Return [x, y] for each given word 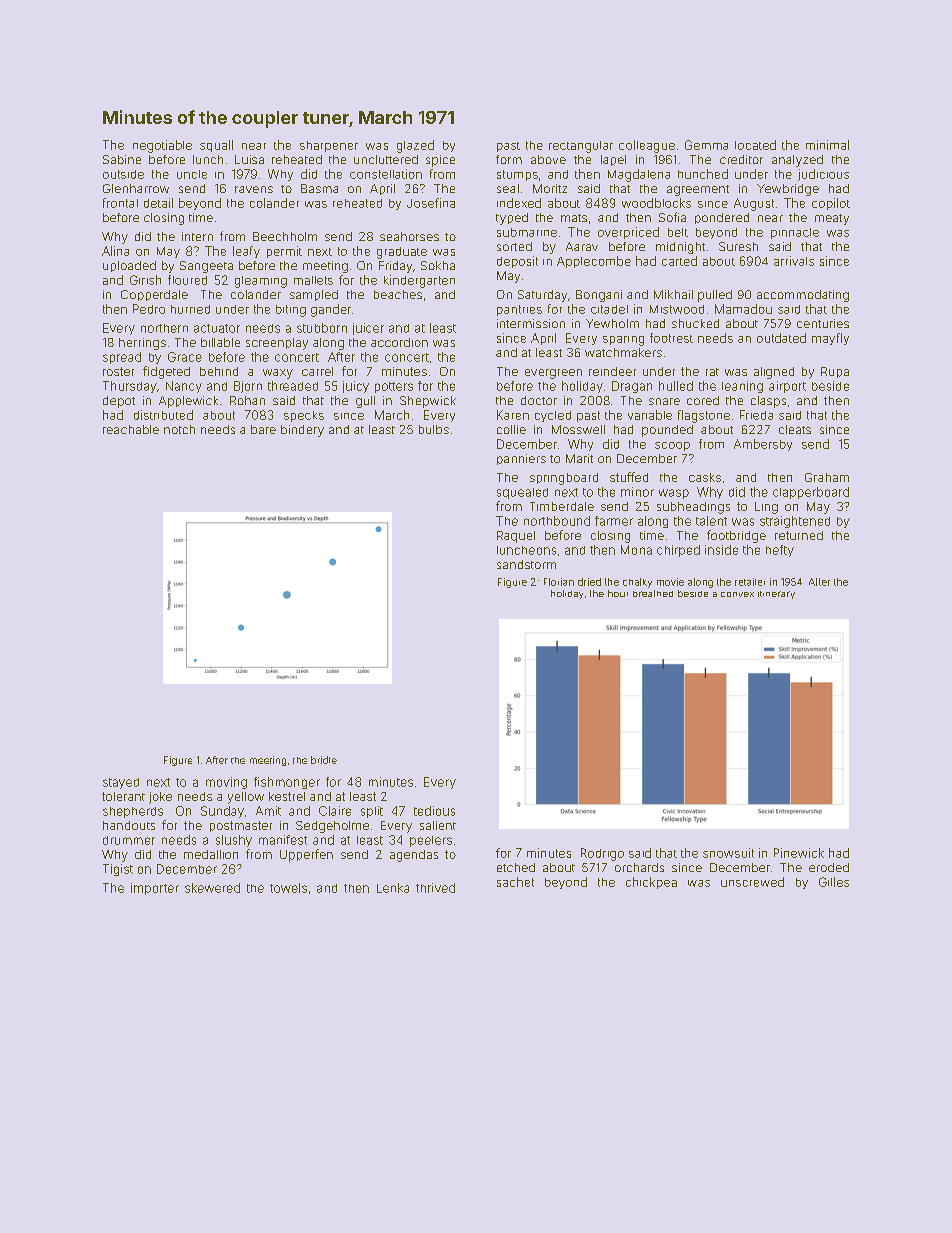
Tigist [118, 870]
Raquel [516, 537]
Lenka [393, 888]
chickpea [651, 883]
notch [179, 429]
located [755, 145]
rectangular [581, 147]
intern [197, 236]
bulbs [434, 429]
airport [787, 387]
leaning [742, 387]
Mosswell [578, 429]
